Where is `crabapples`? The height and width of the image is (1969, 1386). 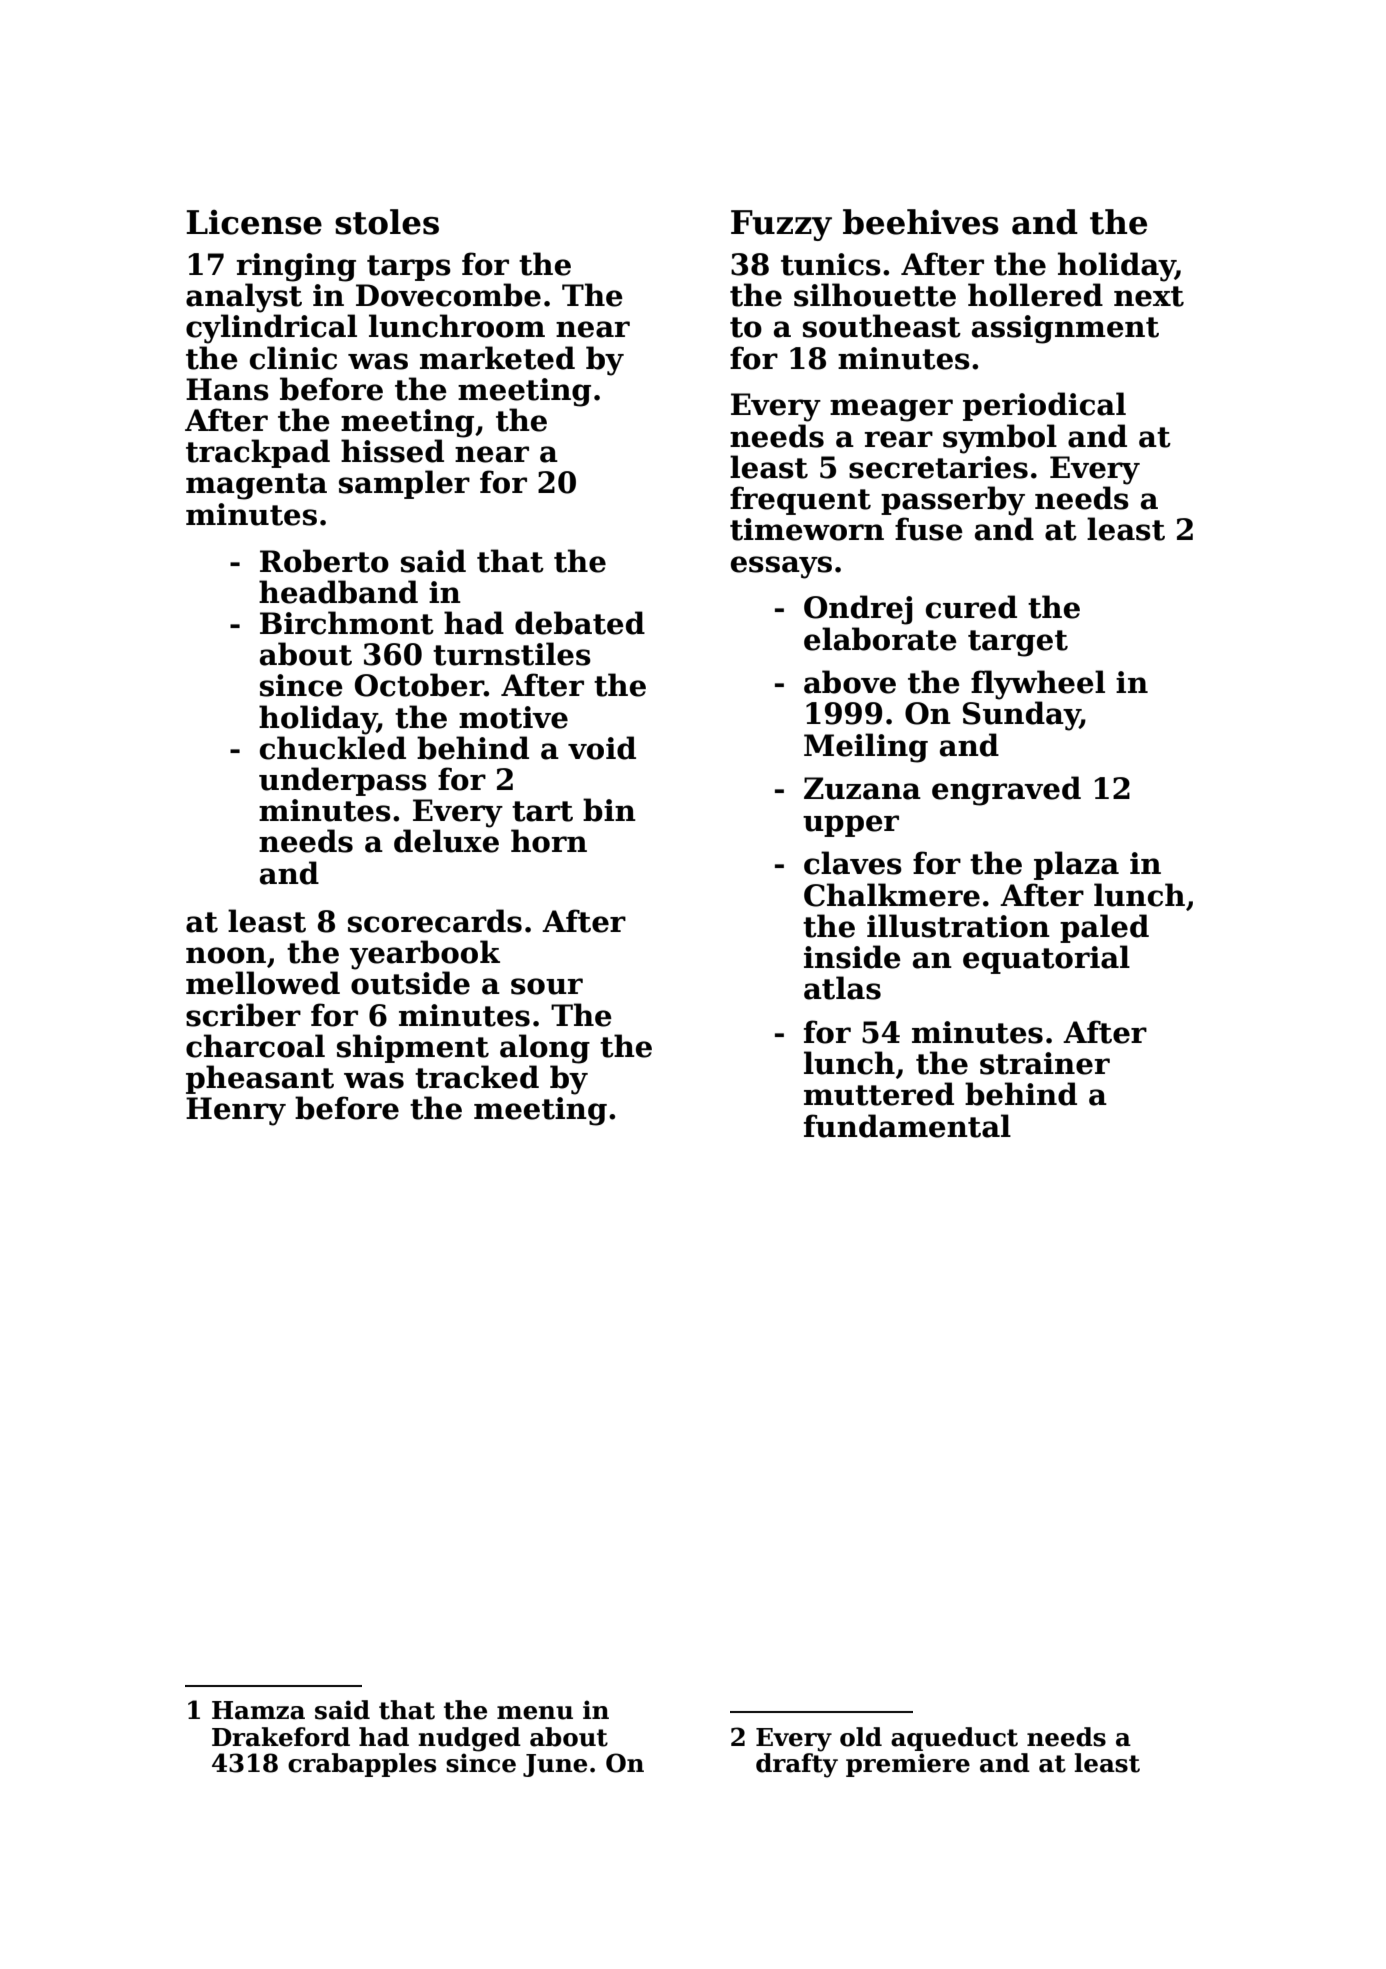
crabapples is located at coordinates (362, 1765).
